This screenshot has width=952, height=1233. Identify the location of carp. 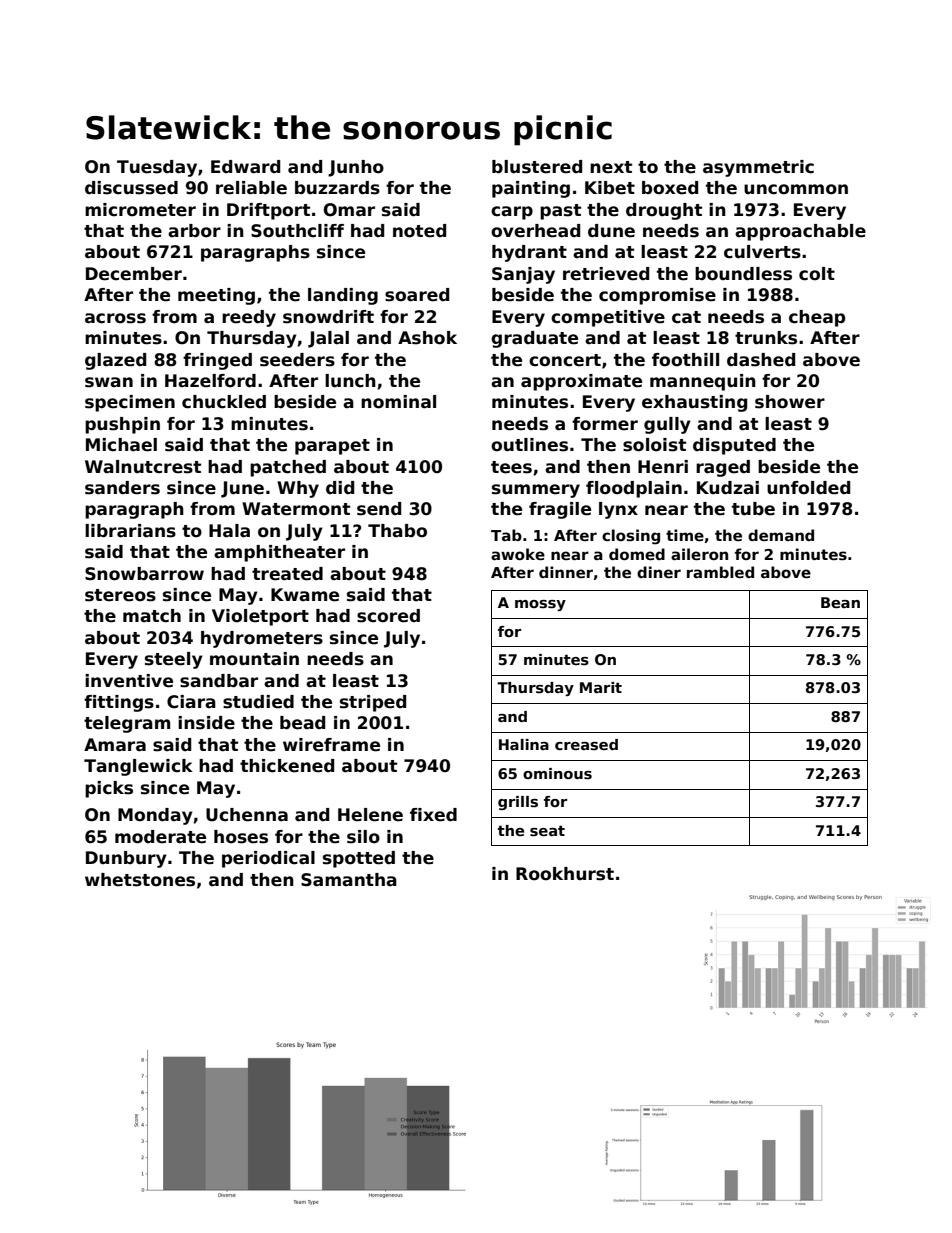
(512, 213).
